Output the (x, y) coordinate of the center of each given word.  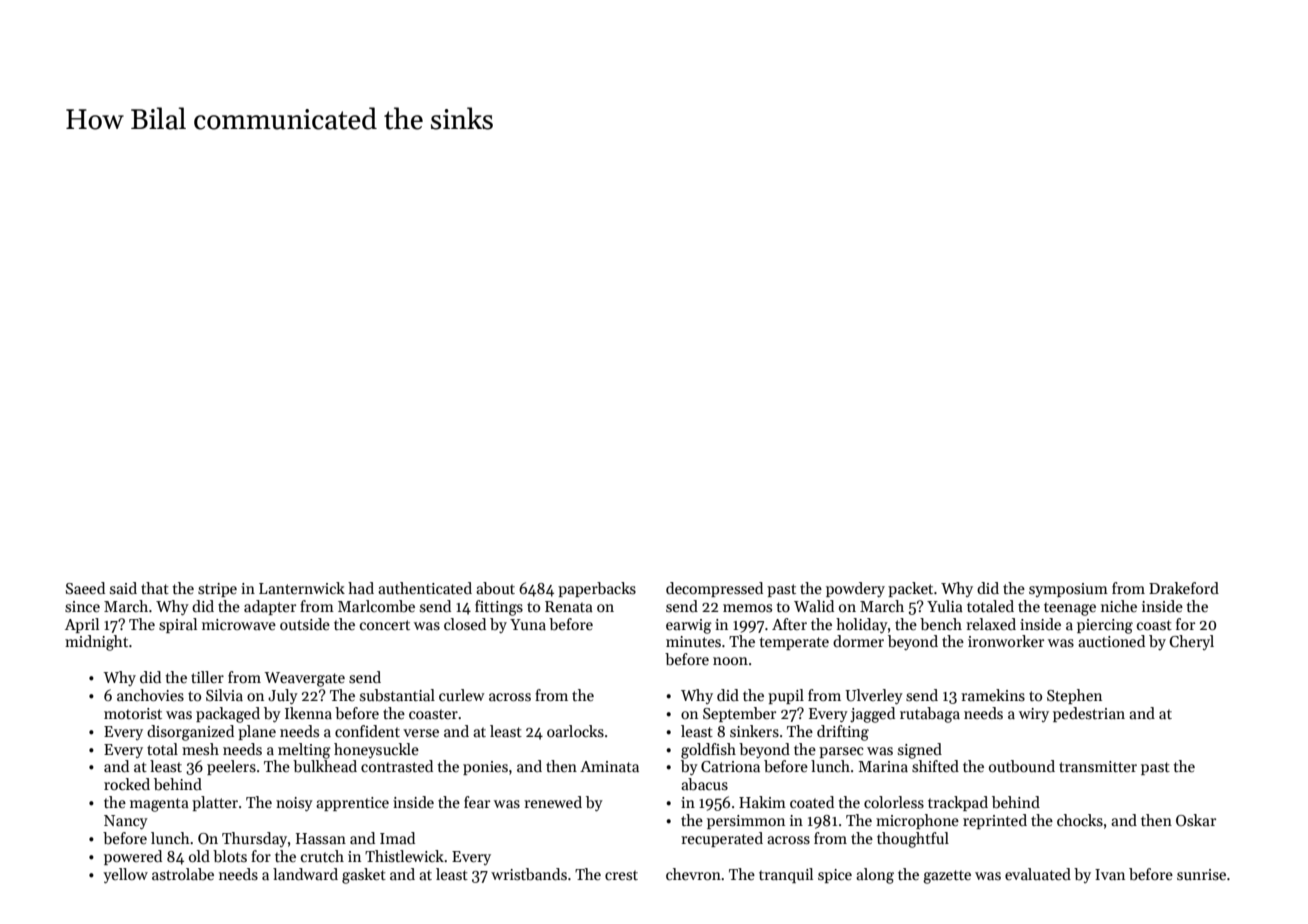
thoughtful (913, 840)
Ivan (1110, 874)
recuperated (722, 839)
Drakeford (1184, 588)
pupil (786, 696)
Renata (569, 606)
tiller (207, 677)
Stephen (1074, 696)
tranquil (786, 875)
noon (730, 661)
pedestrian (1089, 714)
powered (133, 857)
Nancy (126, 822)
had (361, 588)
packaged (228, 715)
